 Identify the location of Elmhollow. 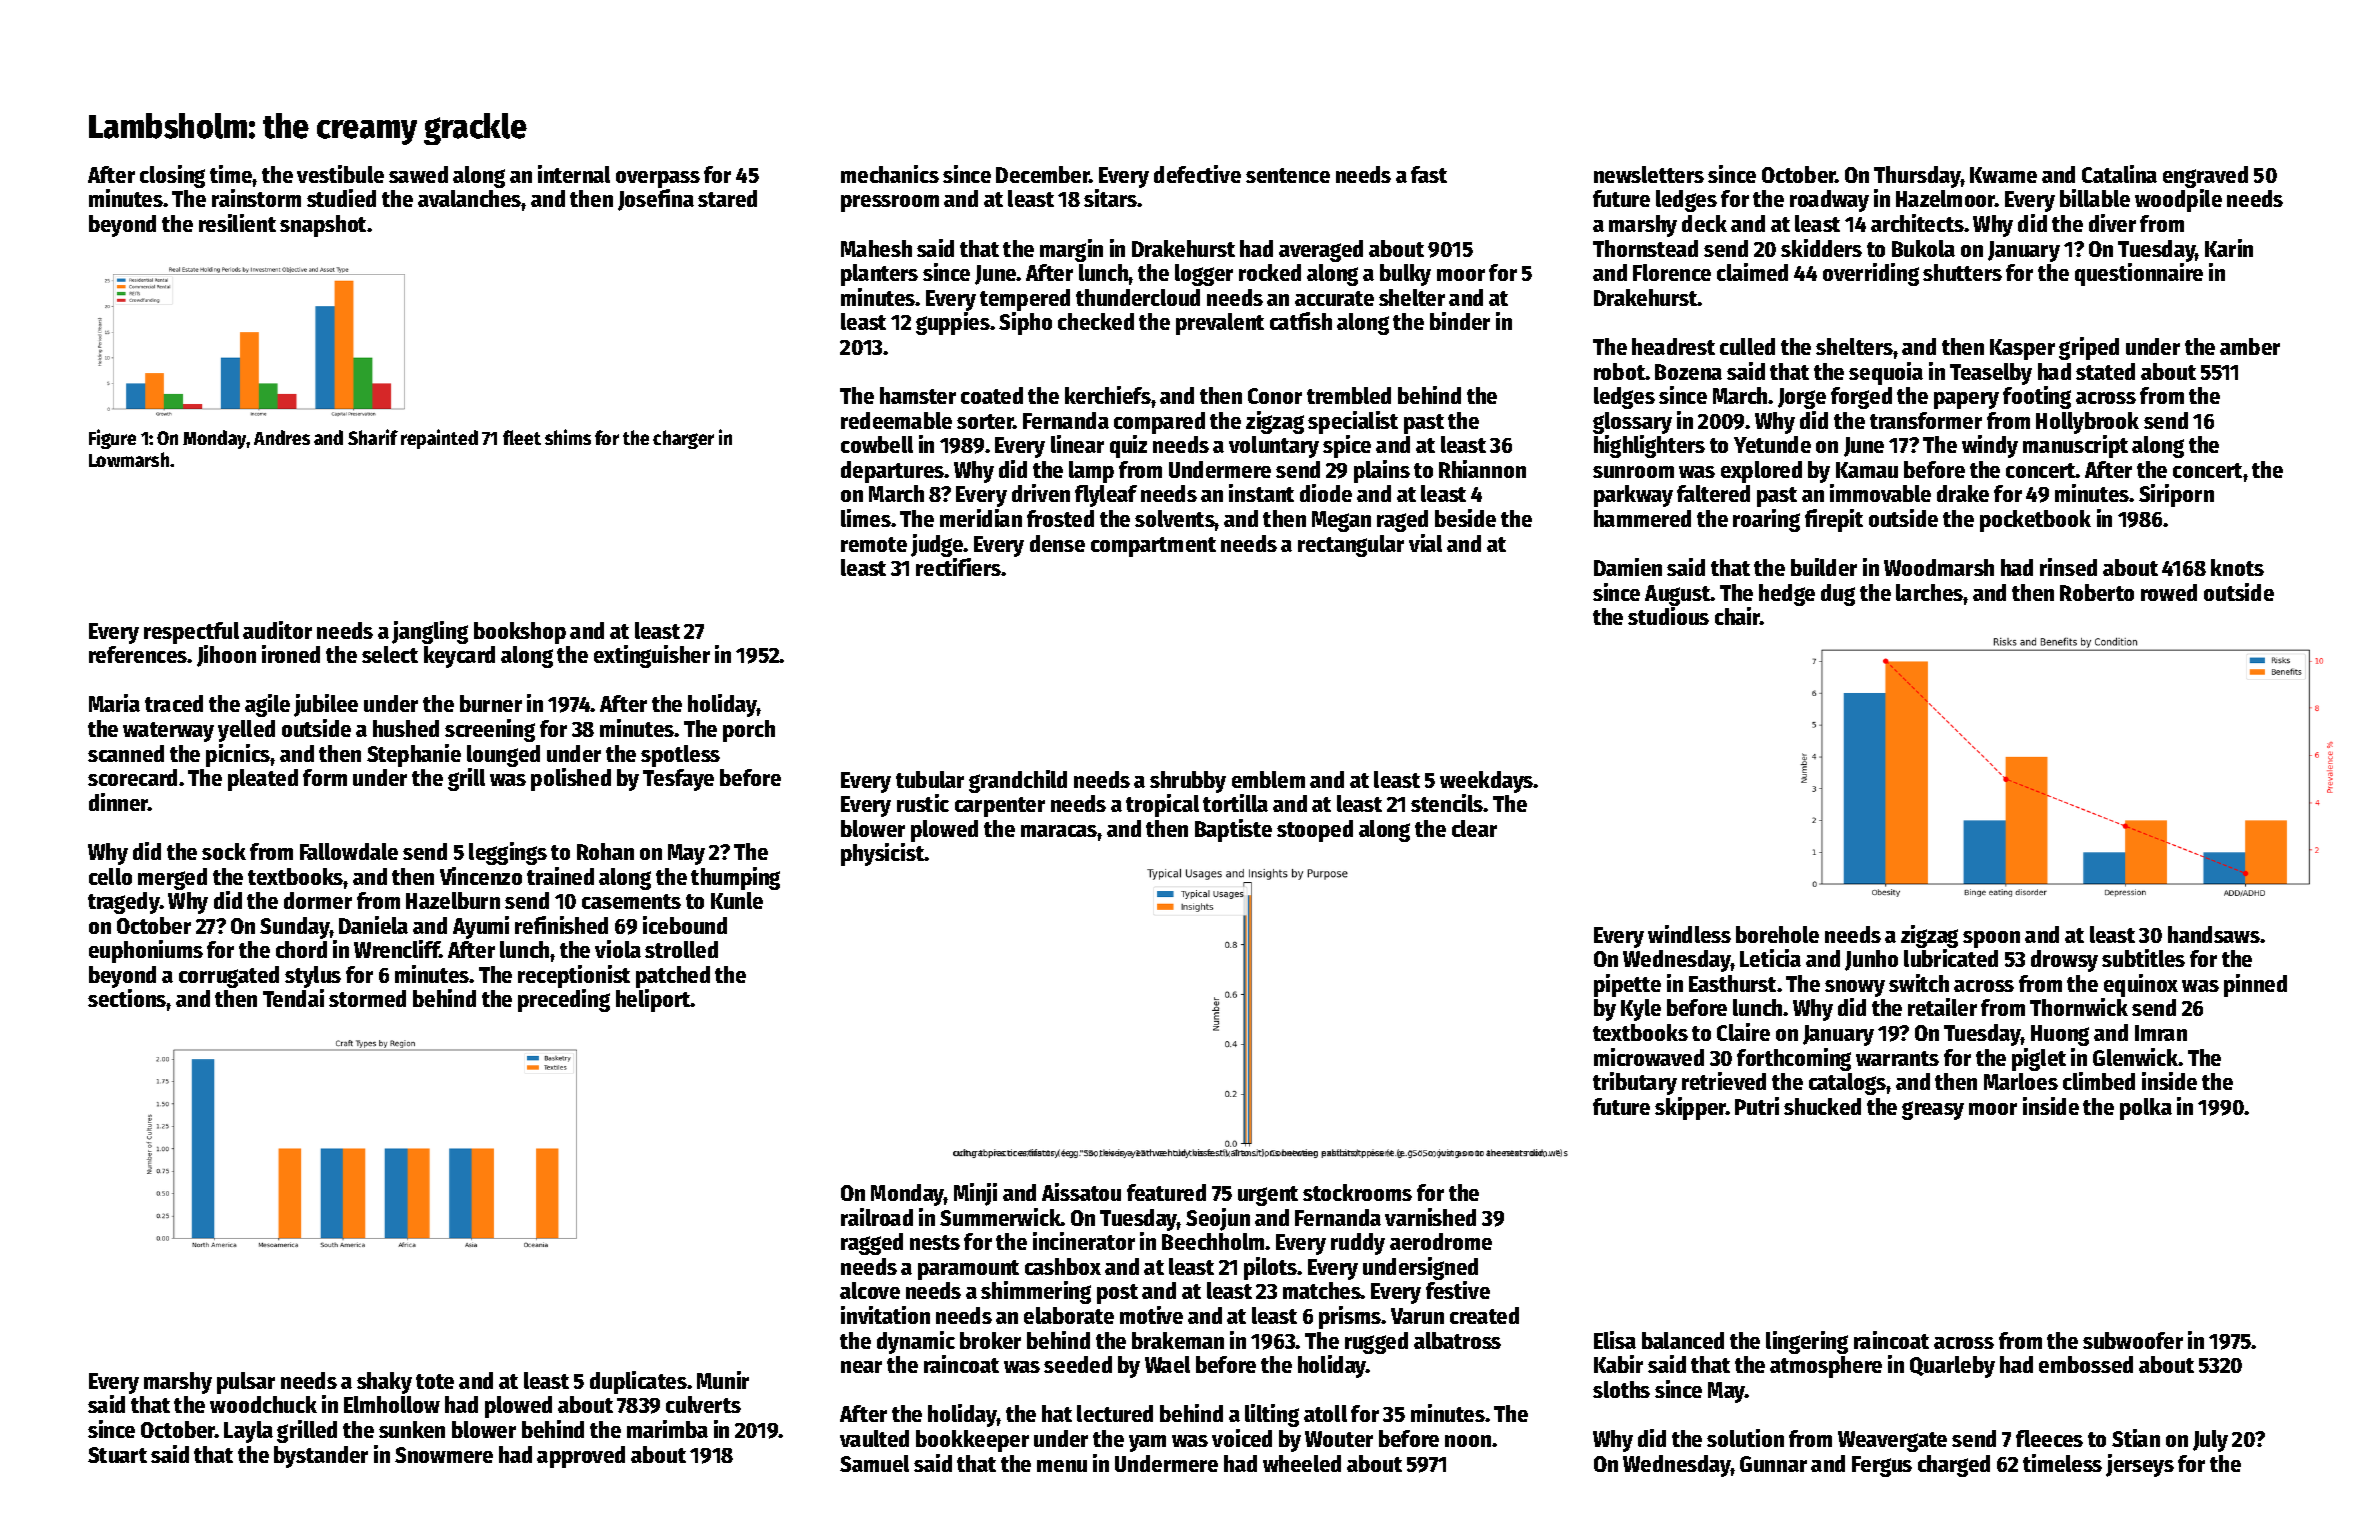
(392, 1404).
